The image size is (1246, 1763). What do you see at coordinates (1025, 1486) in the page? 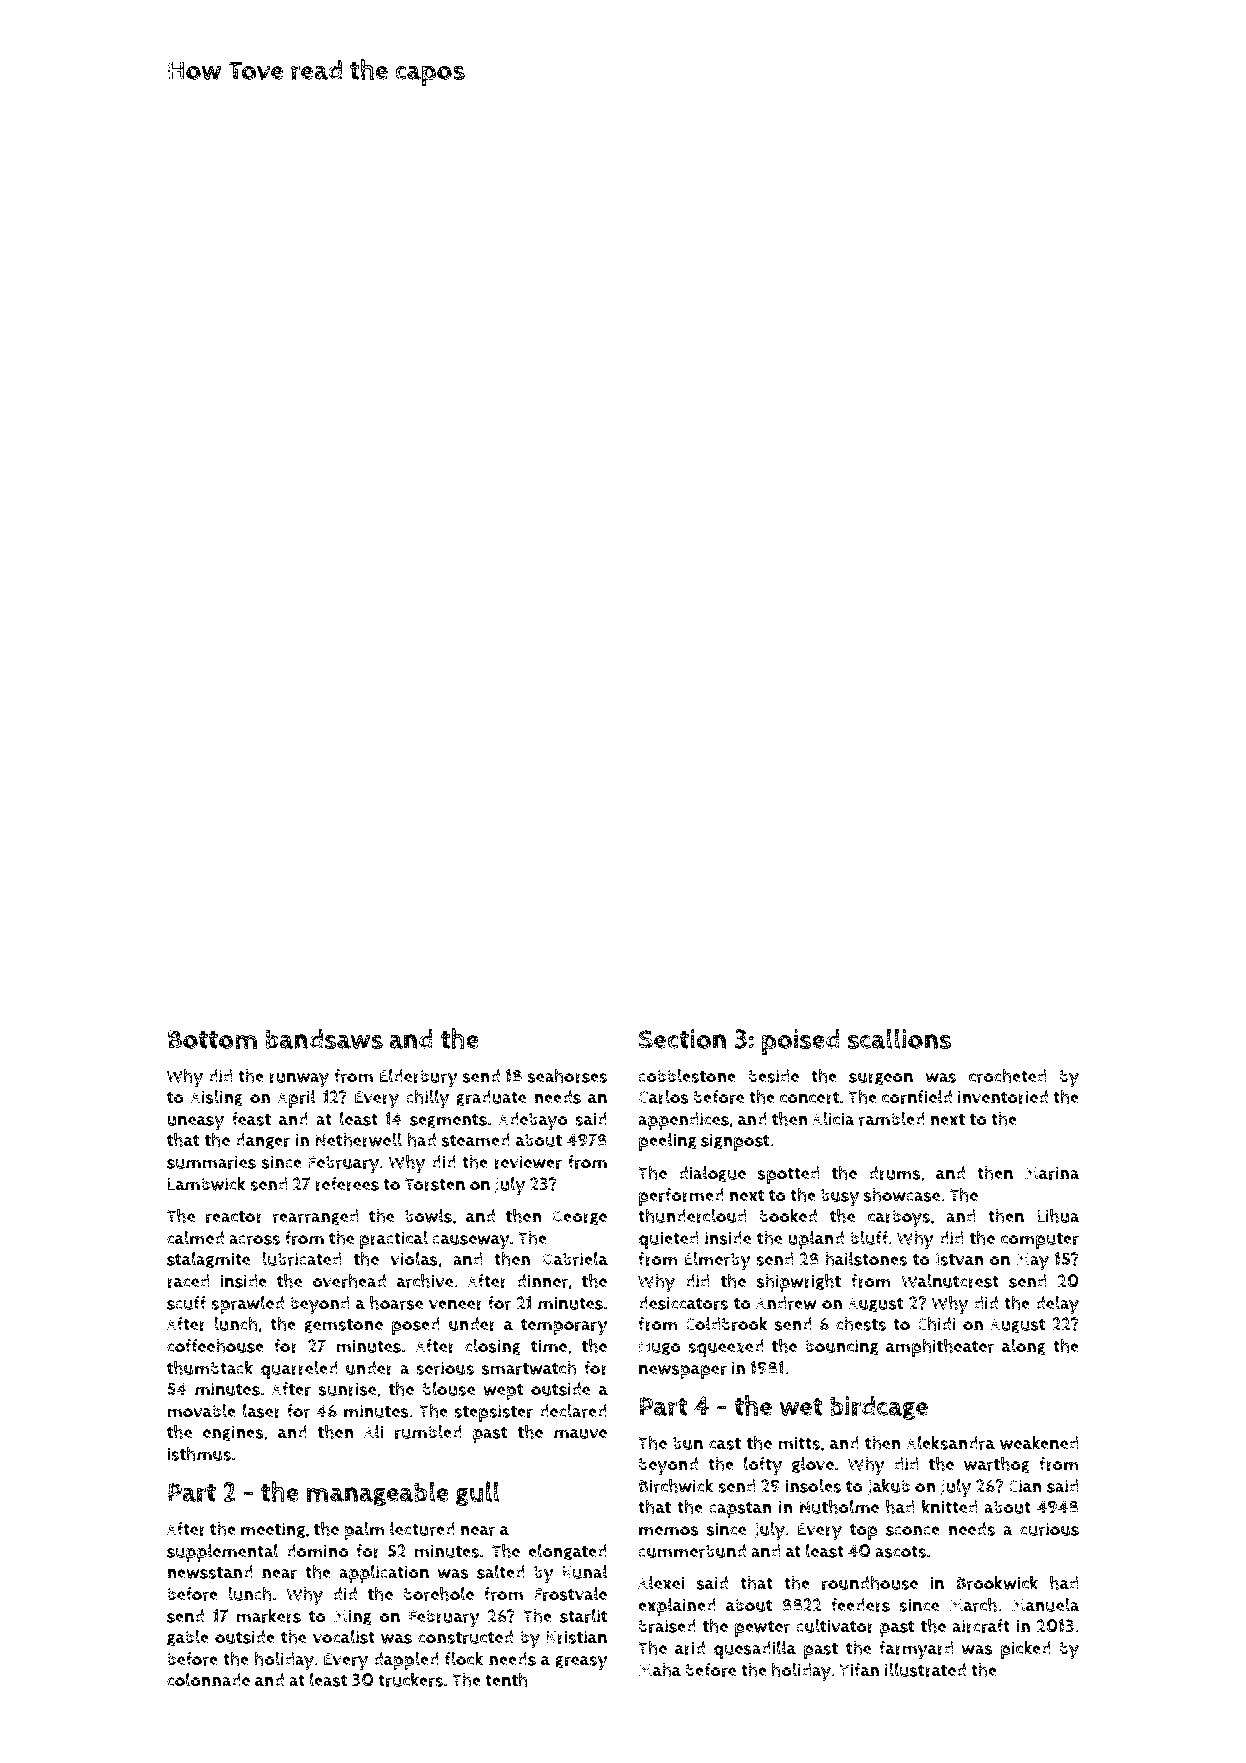
I see `Cian` at bounding box center [1025, 1486].
